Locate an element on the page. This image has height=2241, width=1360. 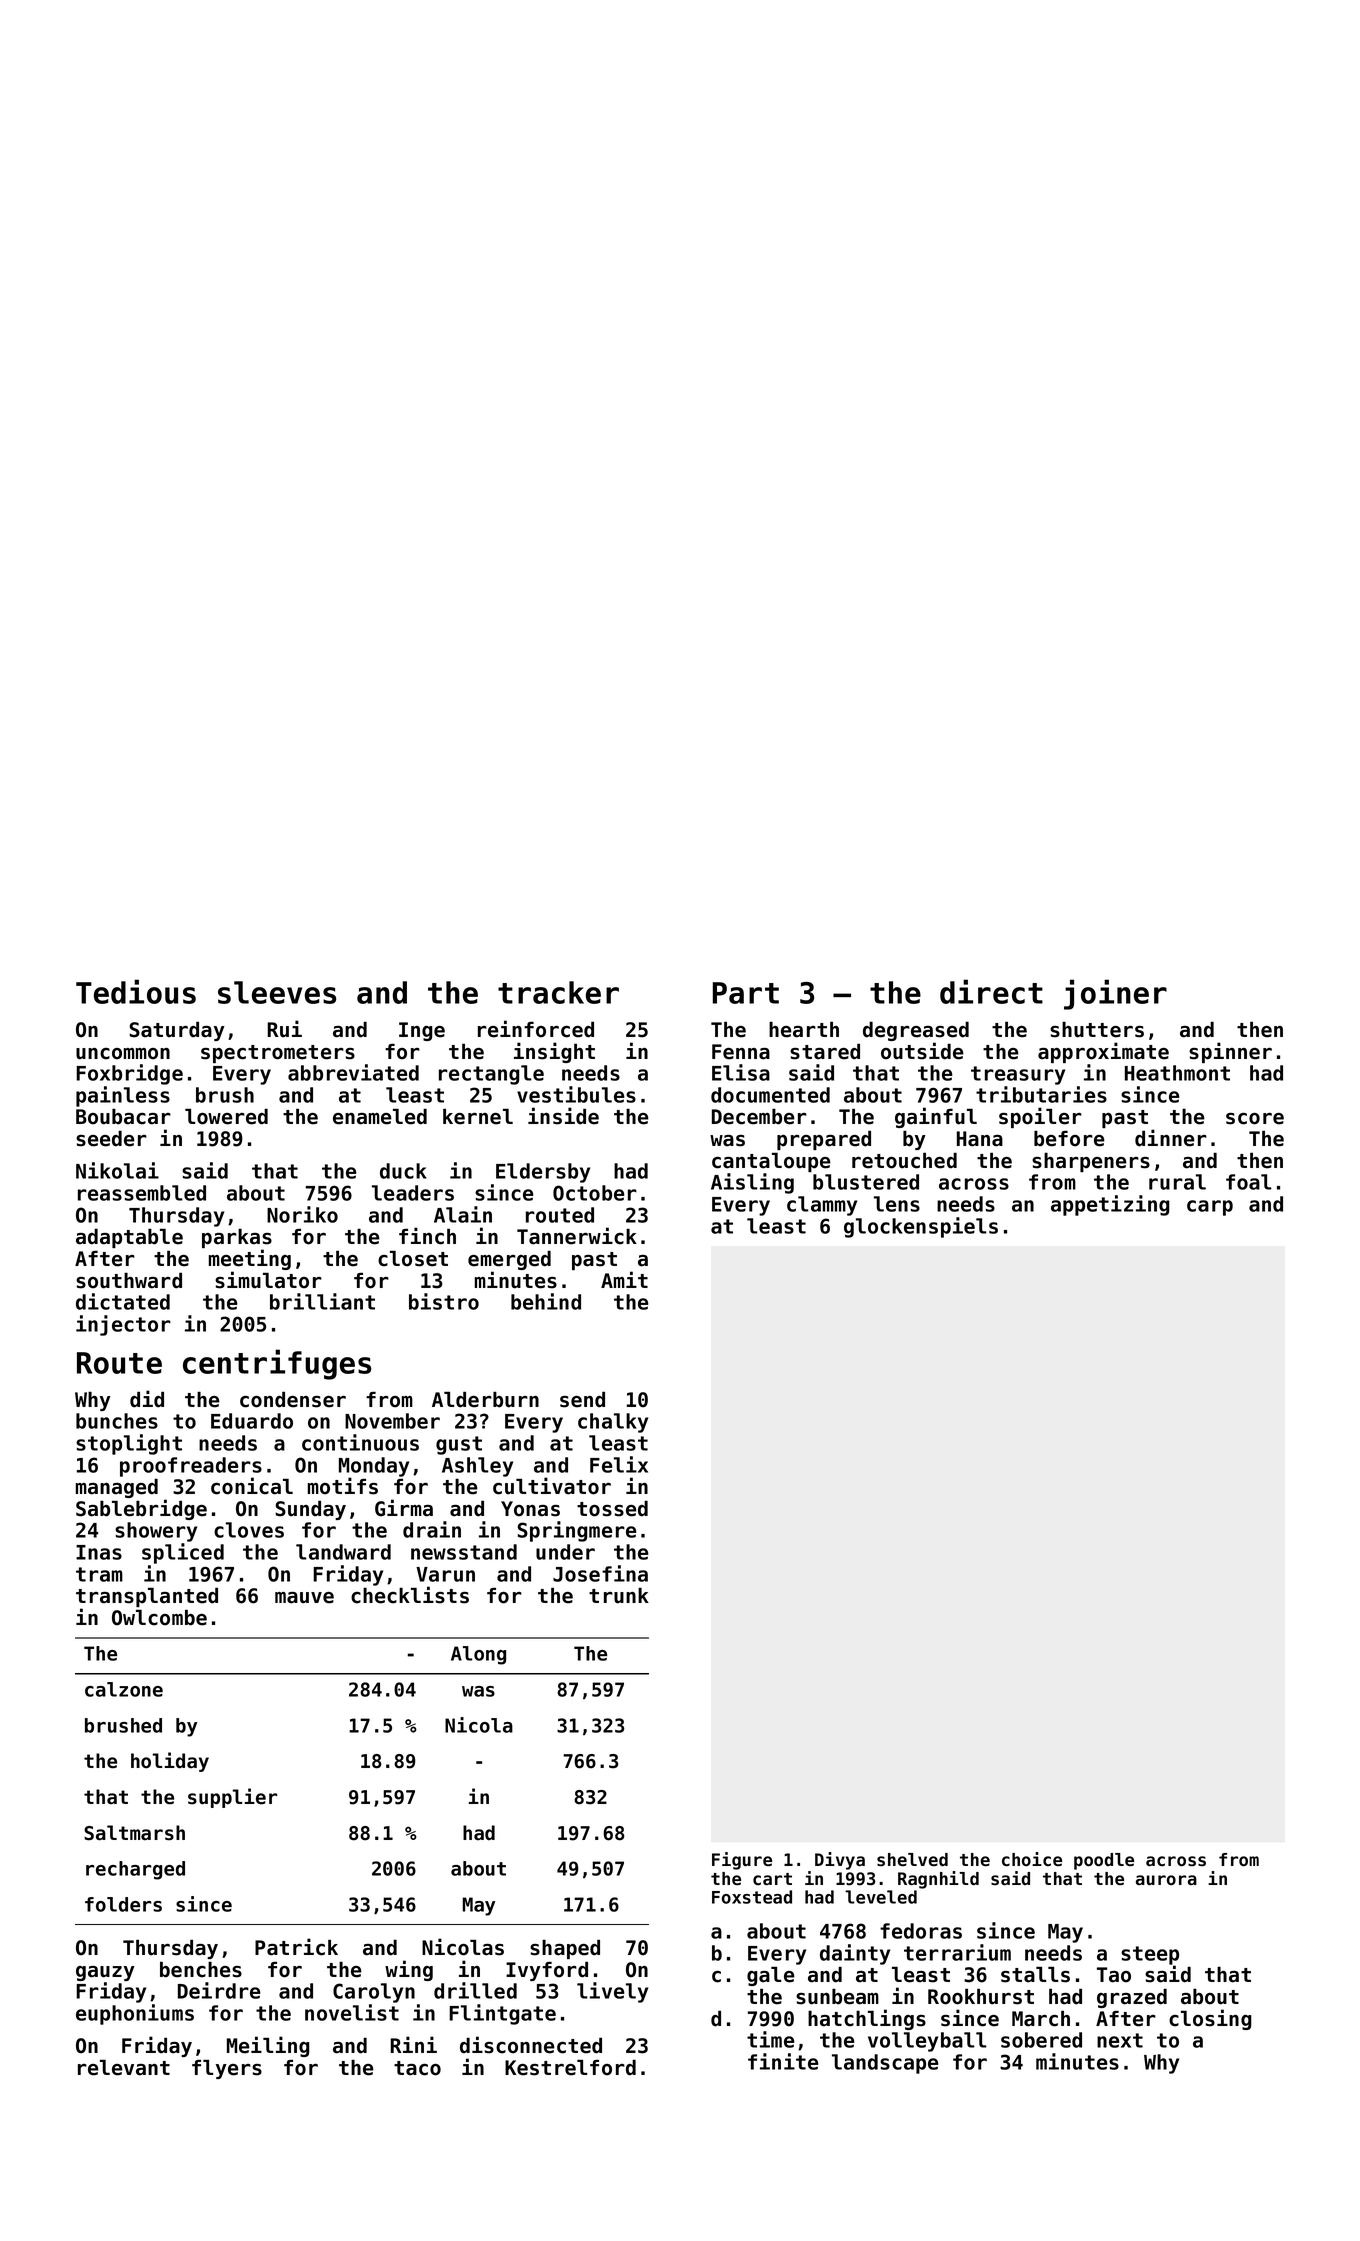
injector is located at coordinates (123, 1325).
